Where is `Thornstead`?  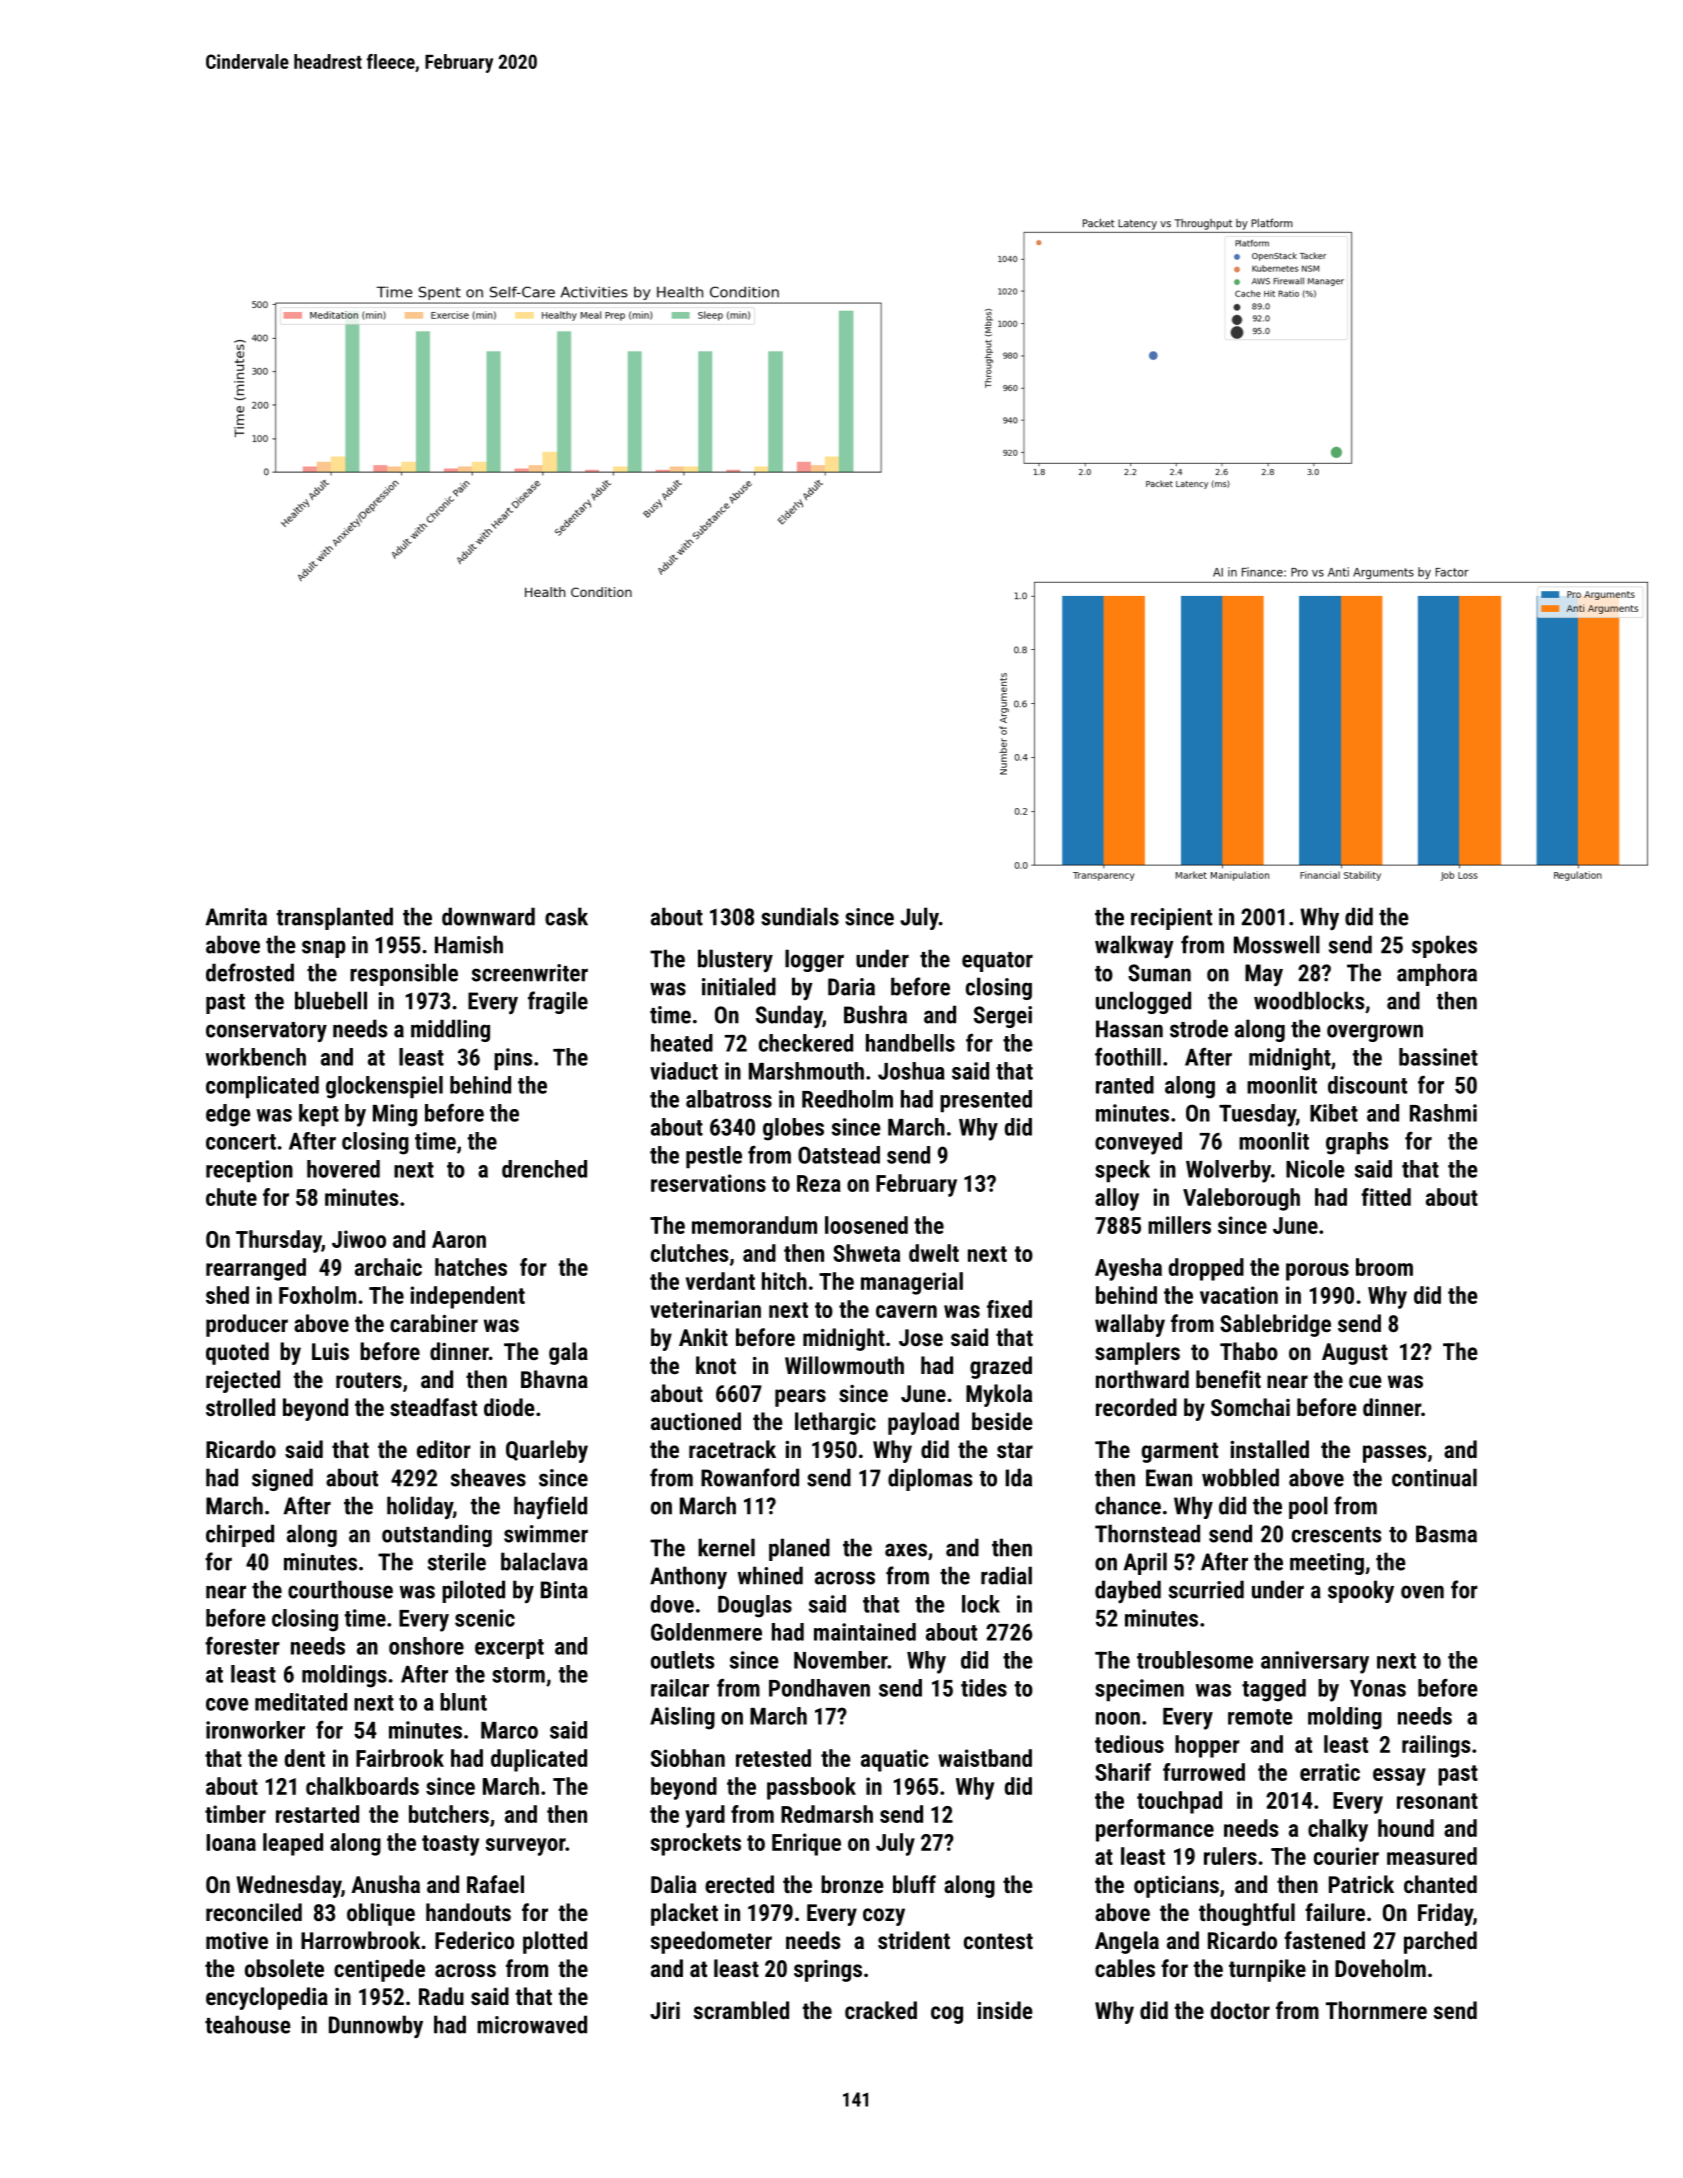 Thornstead is located at coordinates (1147, 1533).
